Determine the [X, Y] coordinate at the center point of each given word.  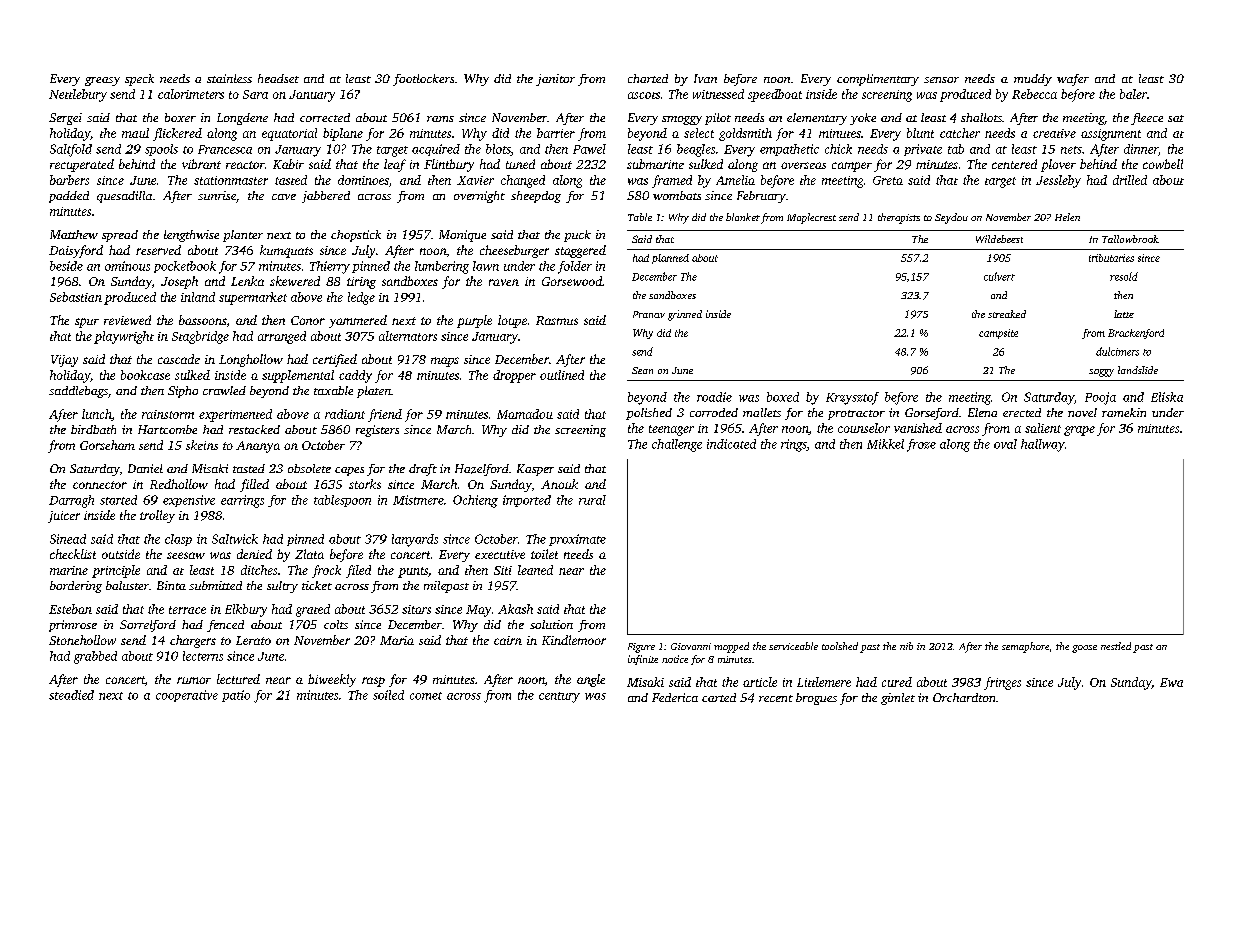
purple [474, 321]
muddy [1033, 80]
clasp [178, 540]
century [559, 697]
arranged [282, 337]
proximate [577, 540]
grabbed [95, 657]
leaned [535, 570]
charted [648, 78]
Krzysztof [852, 398]
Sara [255, 94]
